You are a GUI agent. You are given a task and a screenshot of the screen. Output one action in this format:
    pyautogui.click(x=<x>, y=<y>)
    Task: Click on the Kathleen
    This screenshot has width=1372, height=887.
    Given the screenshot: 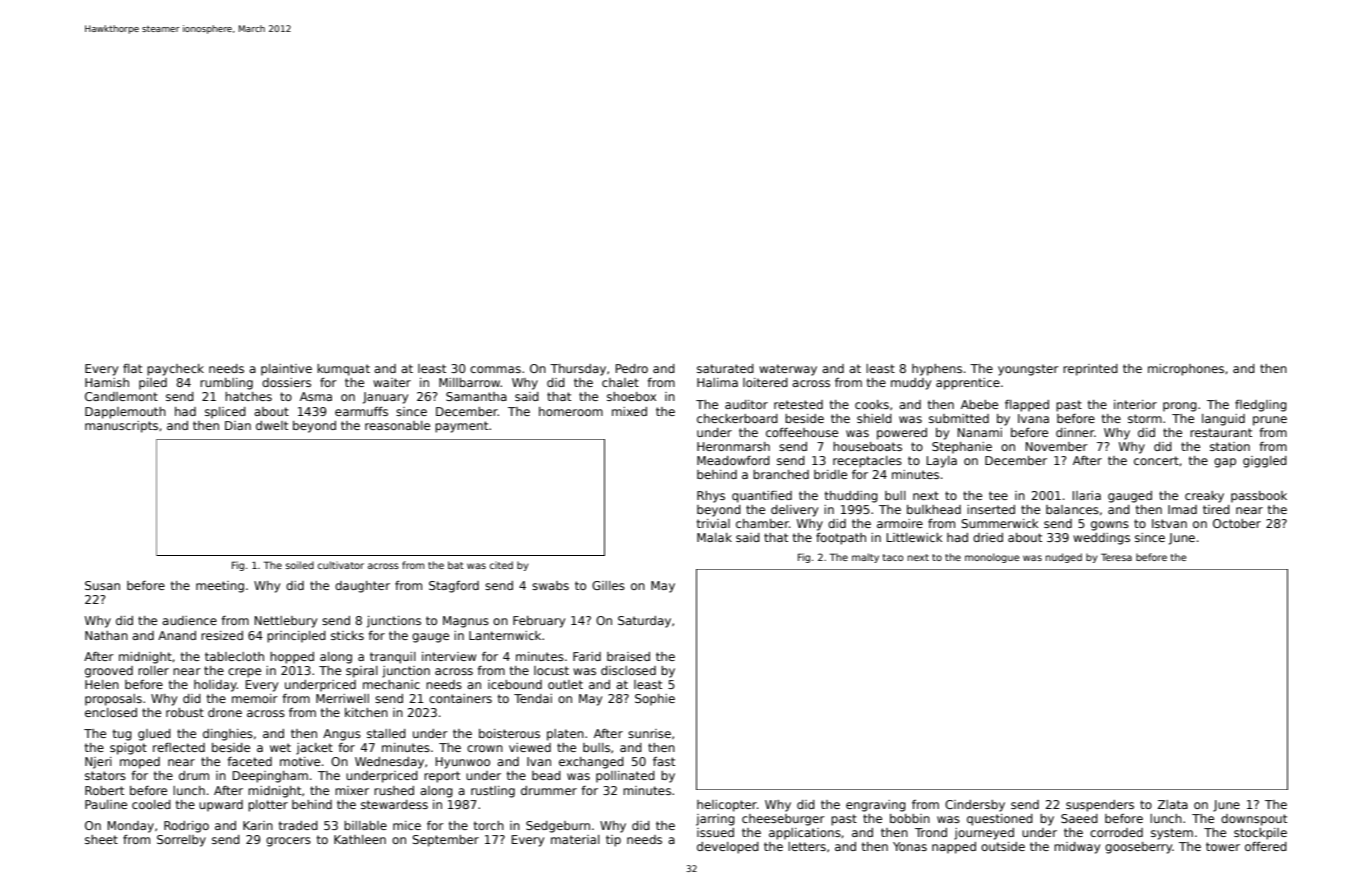 What is the action you would take?
    pyautogui.click(x=360, y=839)
